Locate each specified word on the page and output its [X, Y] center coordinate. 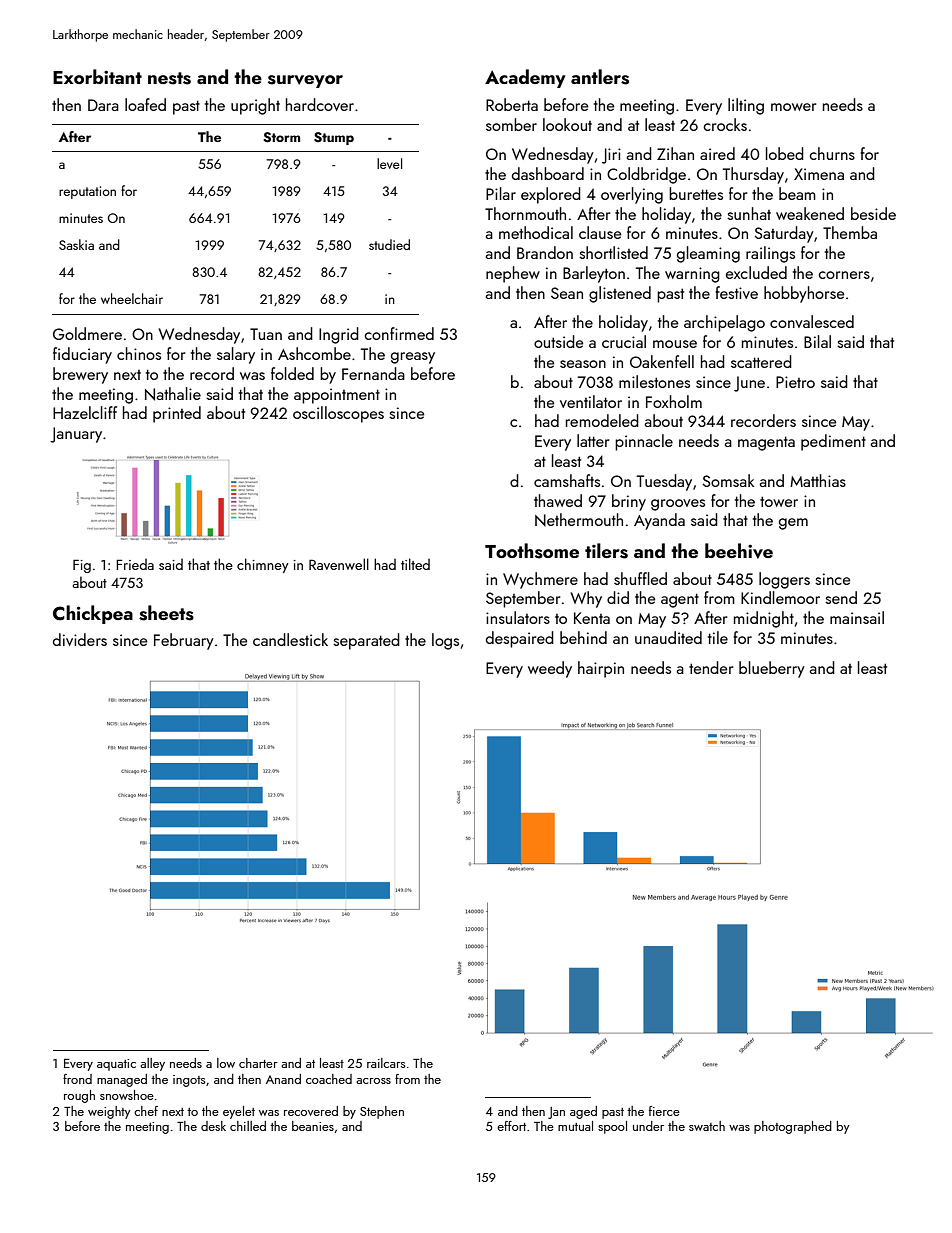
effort [511, 1126]
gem [793, 524]
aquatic [116, 1065]
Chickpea [93, 614]
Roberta [512, 104]
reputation [87, 192]
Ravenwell [339, 564]
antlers [600, 77]
